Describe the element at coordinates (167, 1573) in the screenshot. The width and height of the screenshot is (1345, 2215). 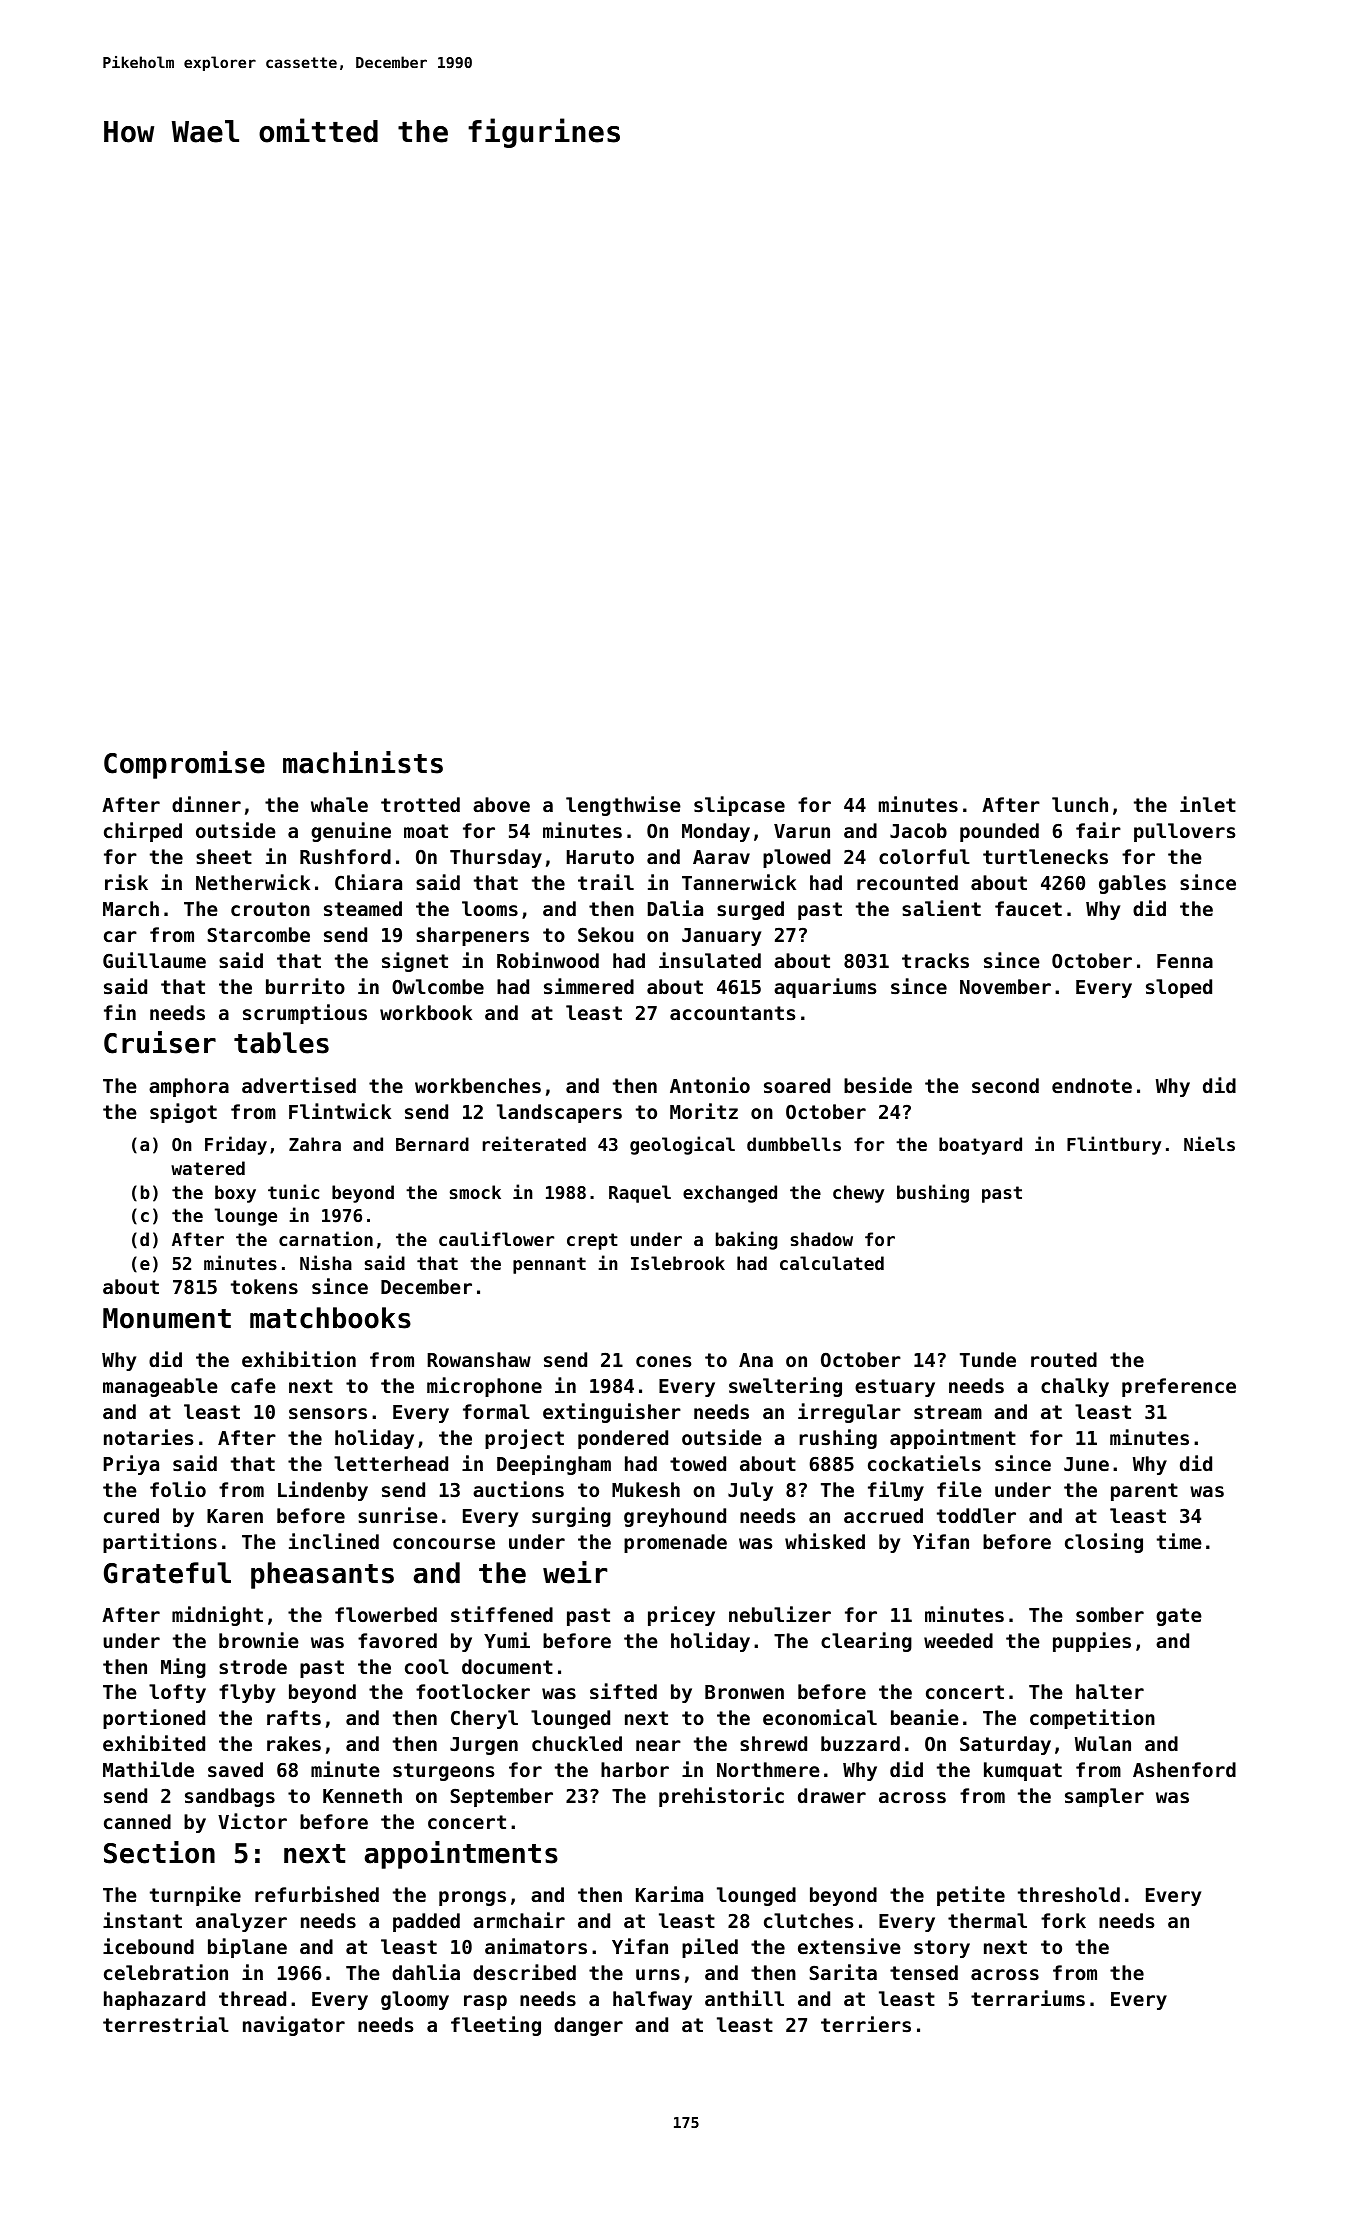
I see `Grateful` at that location.
